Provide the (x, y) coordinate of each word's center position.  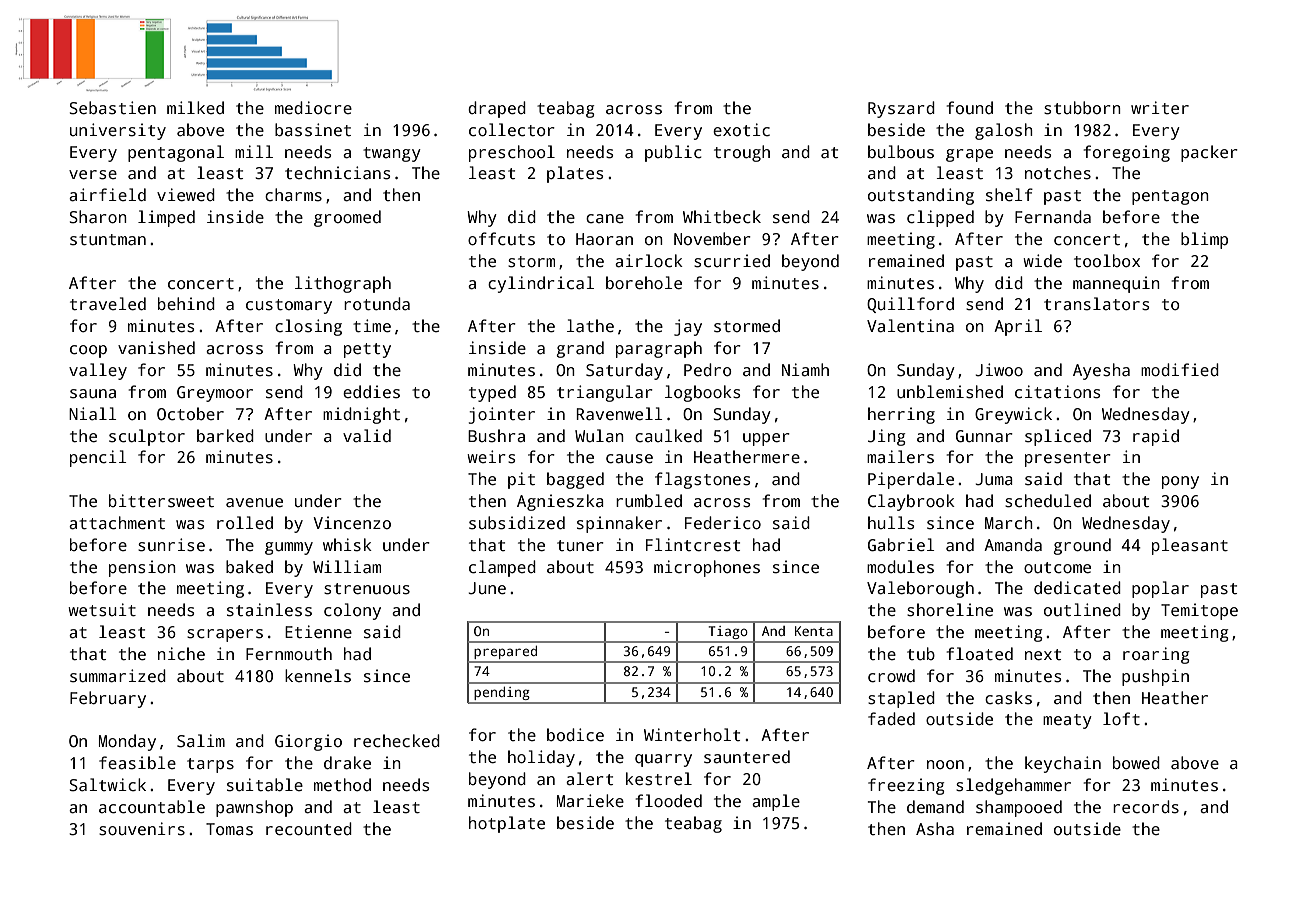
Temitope (1199, 611)
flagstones (702, 480)
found (970, 107)
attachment (117, 523)
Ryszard (901, 109)
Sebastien (113, 108)
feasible (137, 763)
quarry (663, 760)
